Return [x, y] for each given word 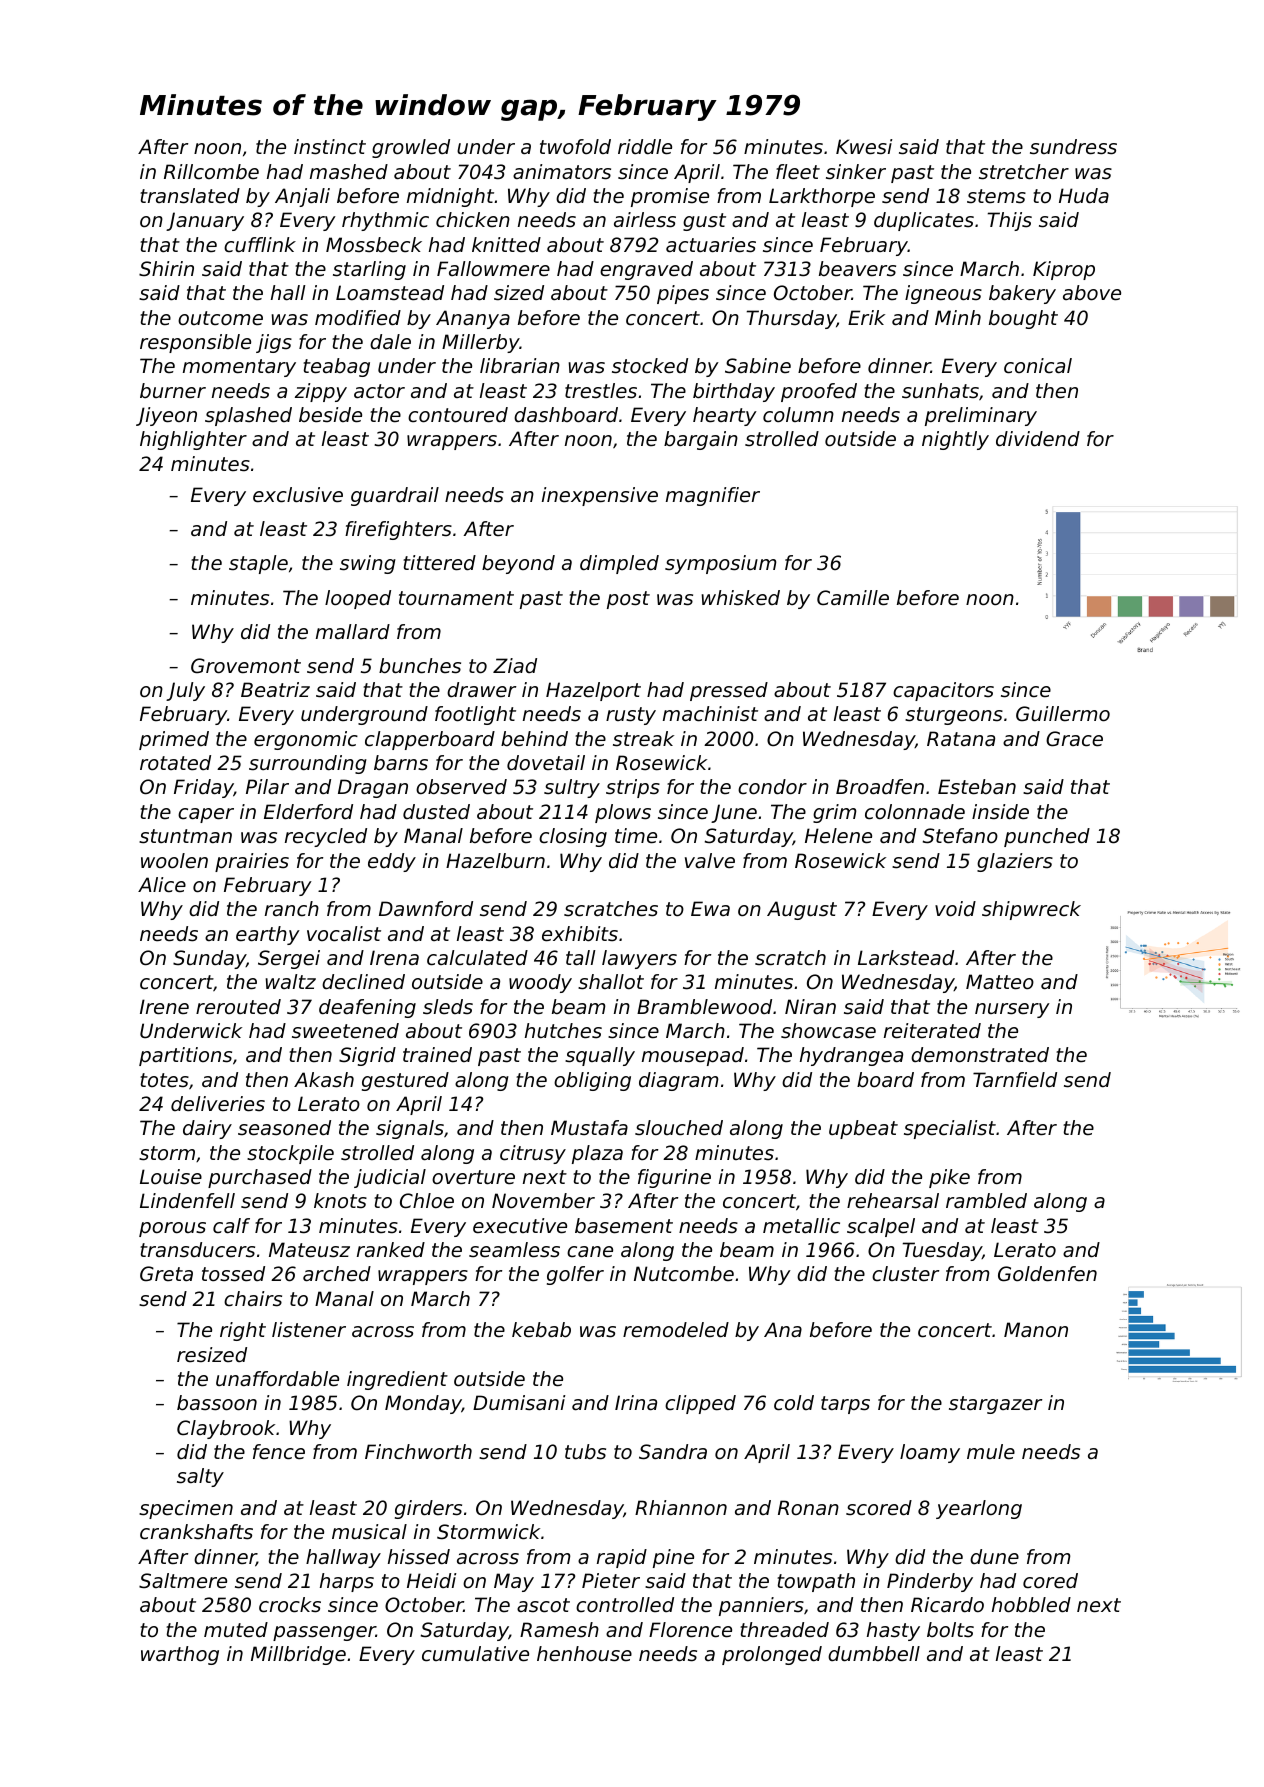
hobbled [1031, 1605]
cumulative [475, 1654]
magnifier [713, 496]
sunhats [940, 391]
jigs [274, 343]
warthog [180, 1655]
